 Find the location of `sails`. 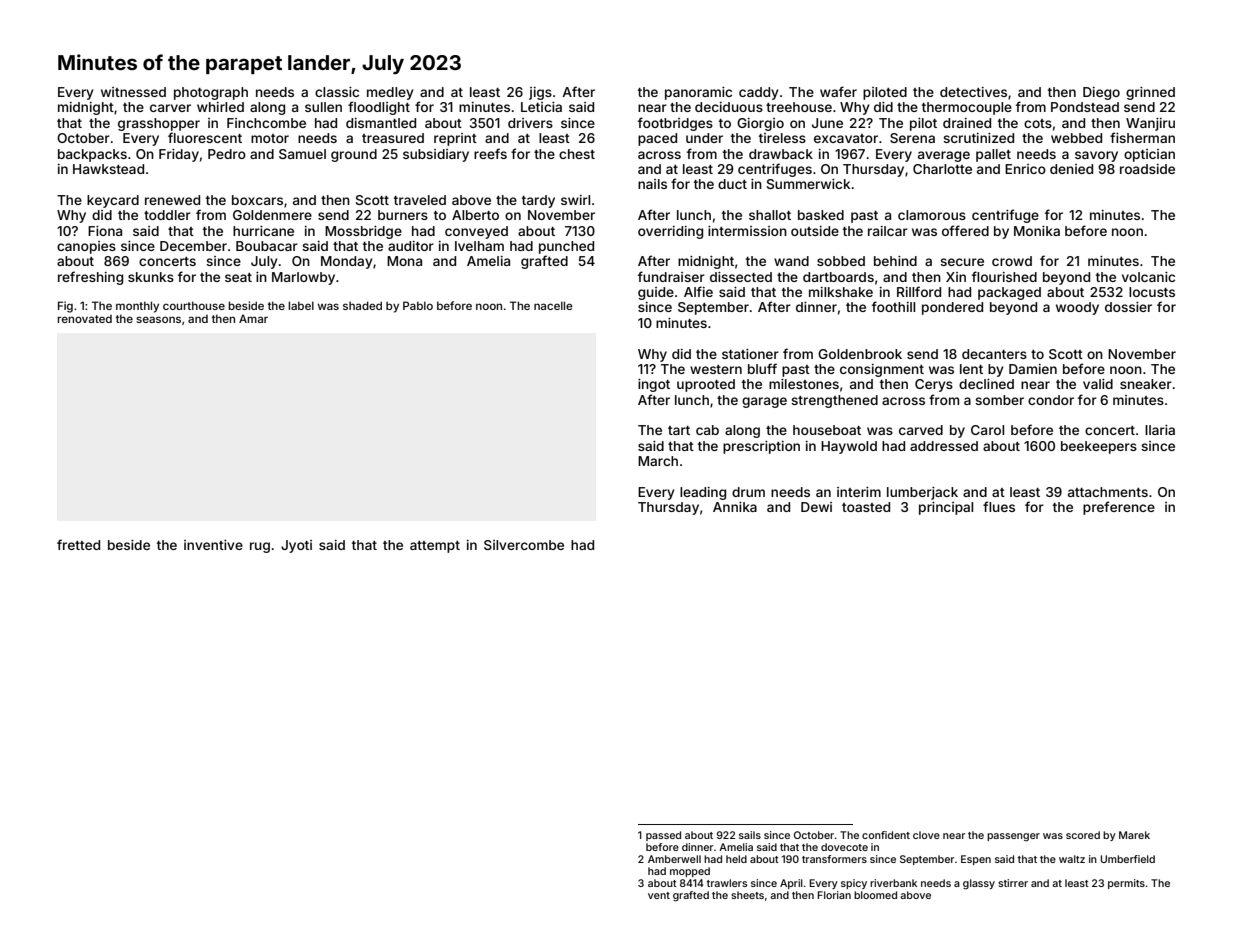

sails is located at coordinates (750, 835).
